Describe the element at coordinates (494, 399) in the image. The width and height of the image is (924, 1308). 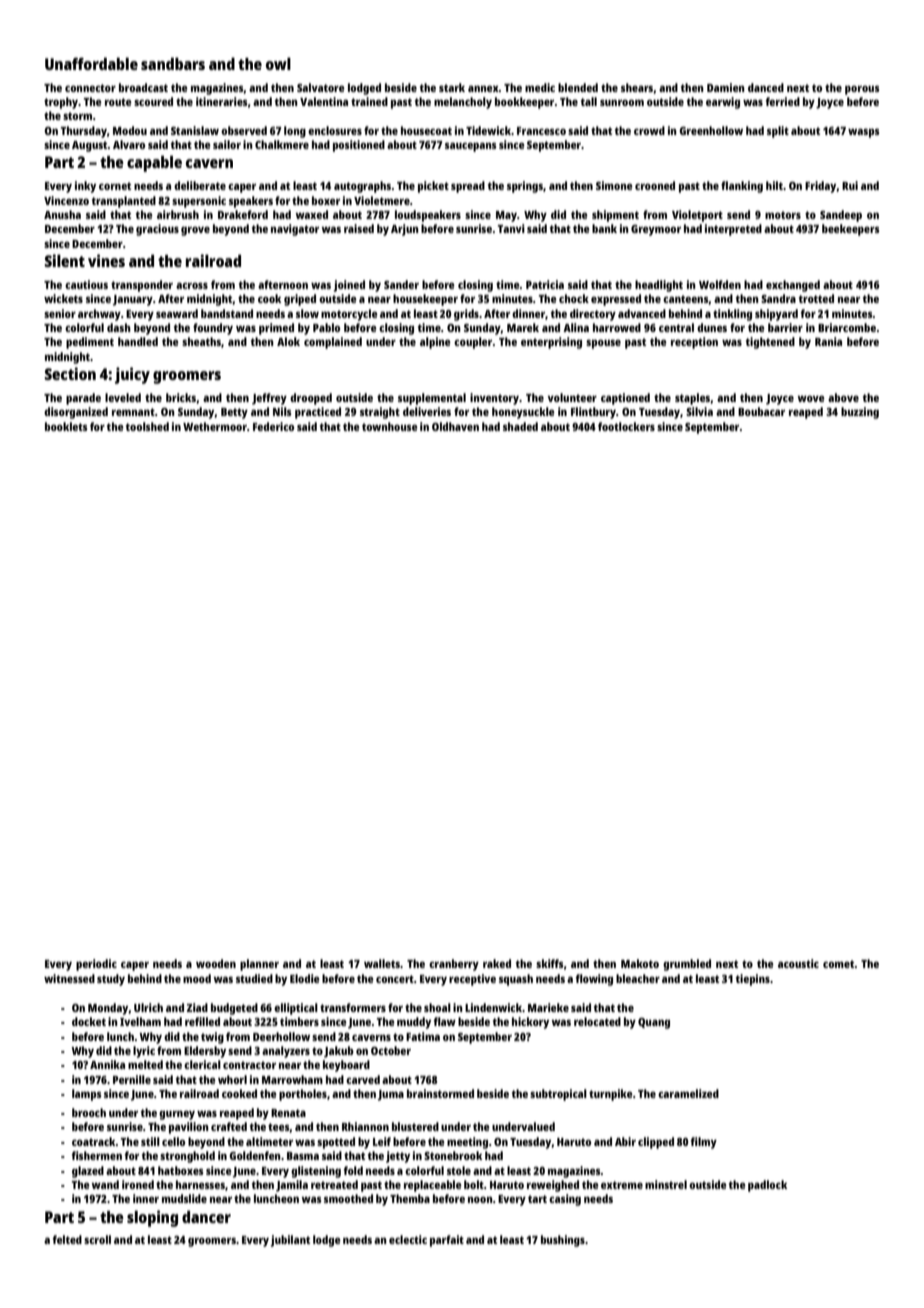
I see `inventory` at that location.
